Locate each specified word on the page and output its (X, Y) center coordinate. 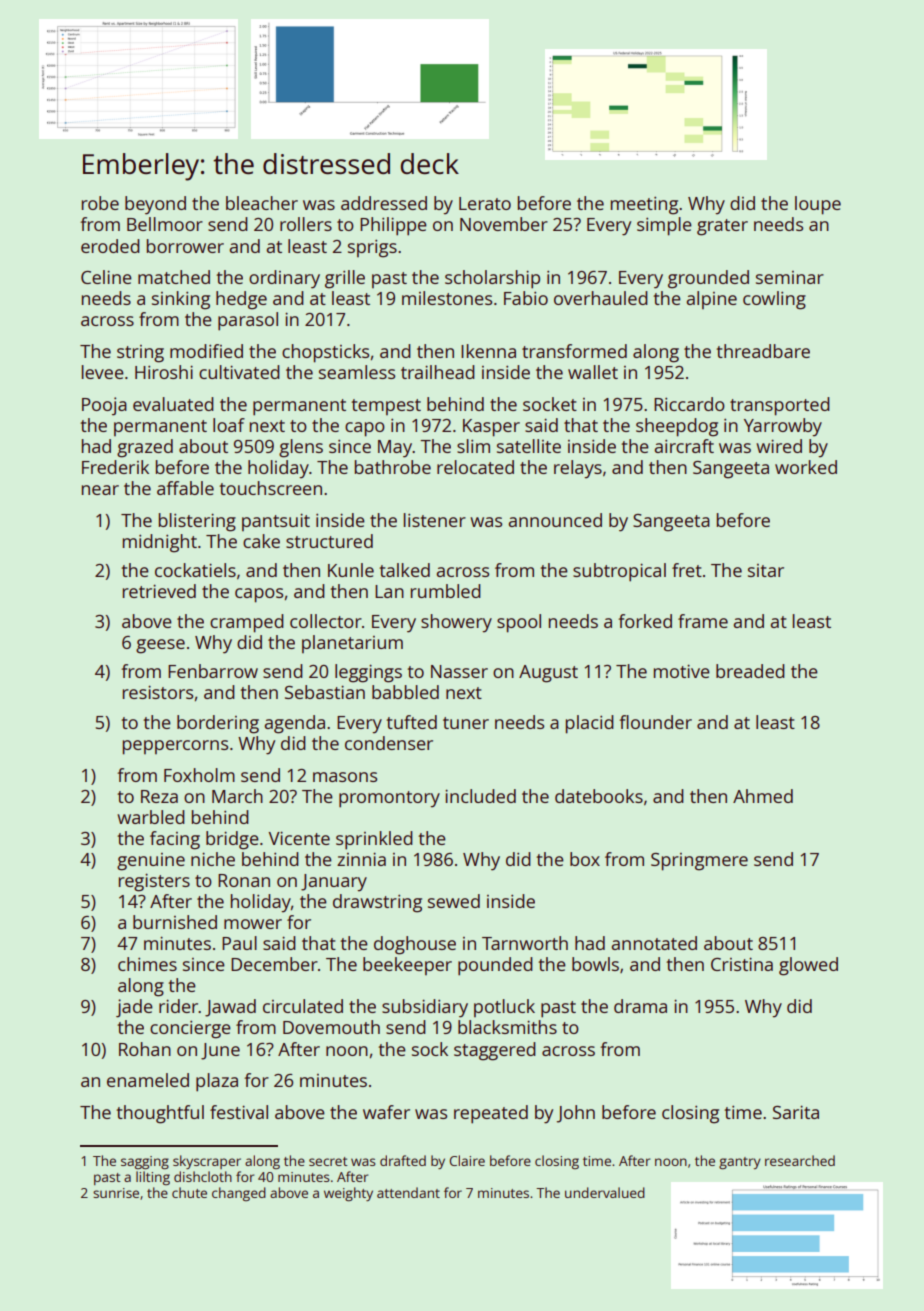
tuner (466, 723)
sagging (145, 1163)
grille (345, 279)
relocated (475, 467)
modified (206, 351)
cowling (774, 300)
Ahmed (763, 796)
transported (780, 406)
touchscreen (270, 488)
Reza (159, 796)
